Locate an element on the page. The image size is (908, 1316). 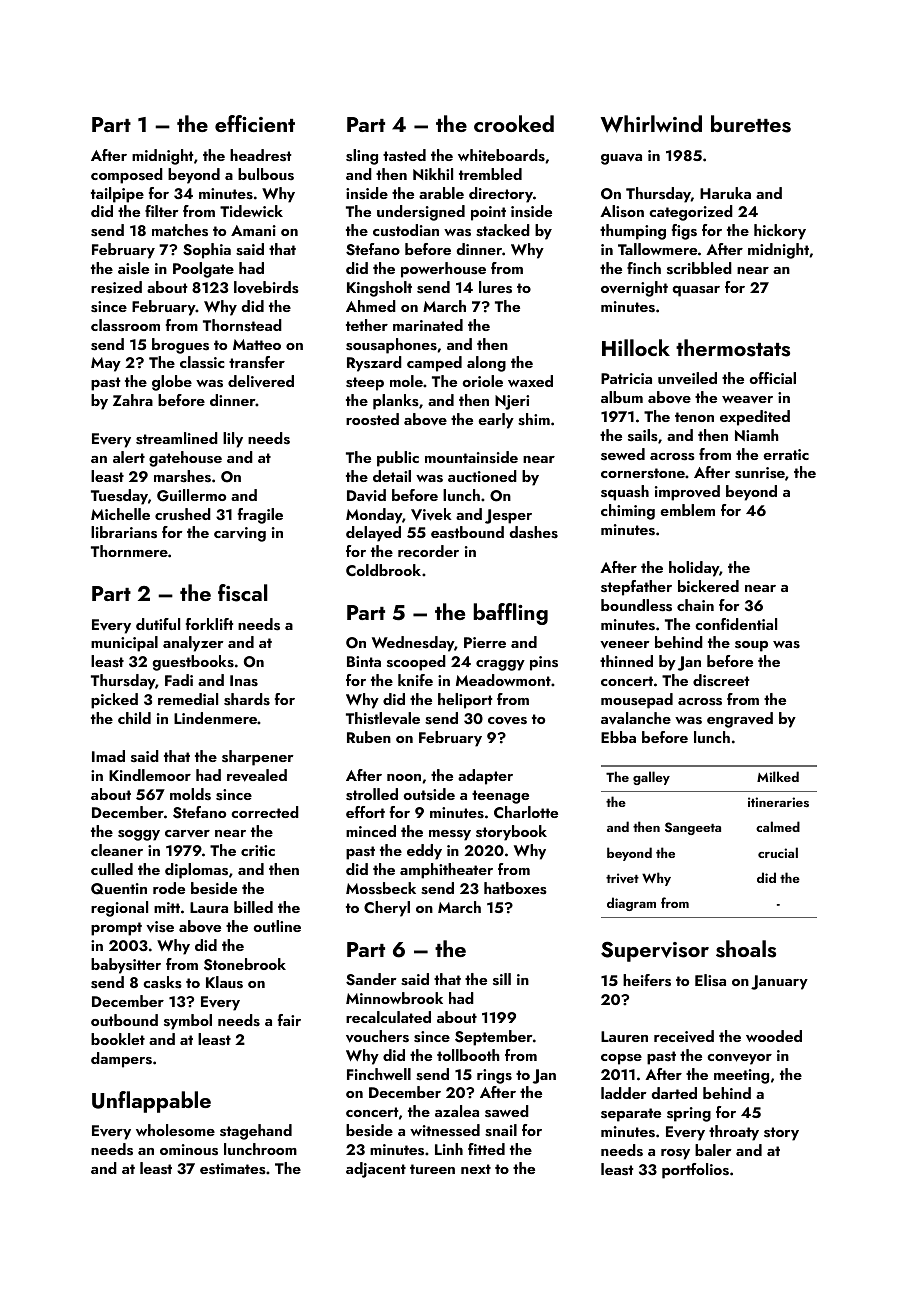
stagehand is located at coordinates (256, 1132).
